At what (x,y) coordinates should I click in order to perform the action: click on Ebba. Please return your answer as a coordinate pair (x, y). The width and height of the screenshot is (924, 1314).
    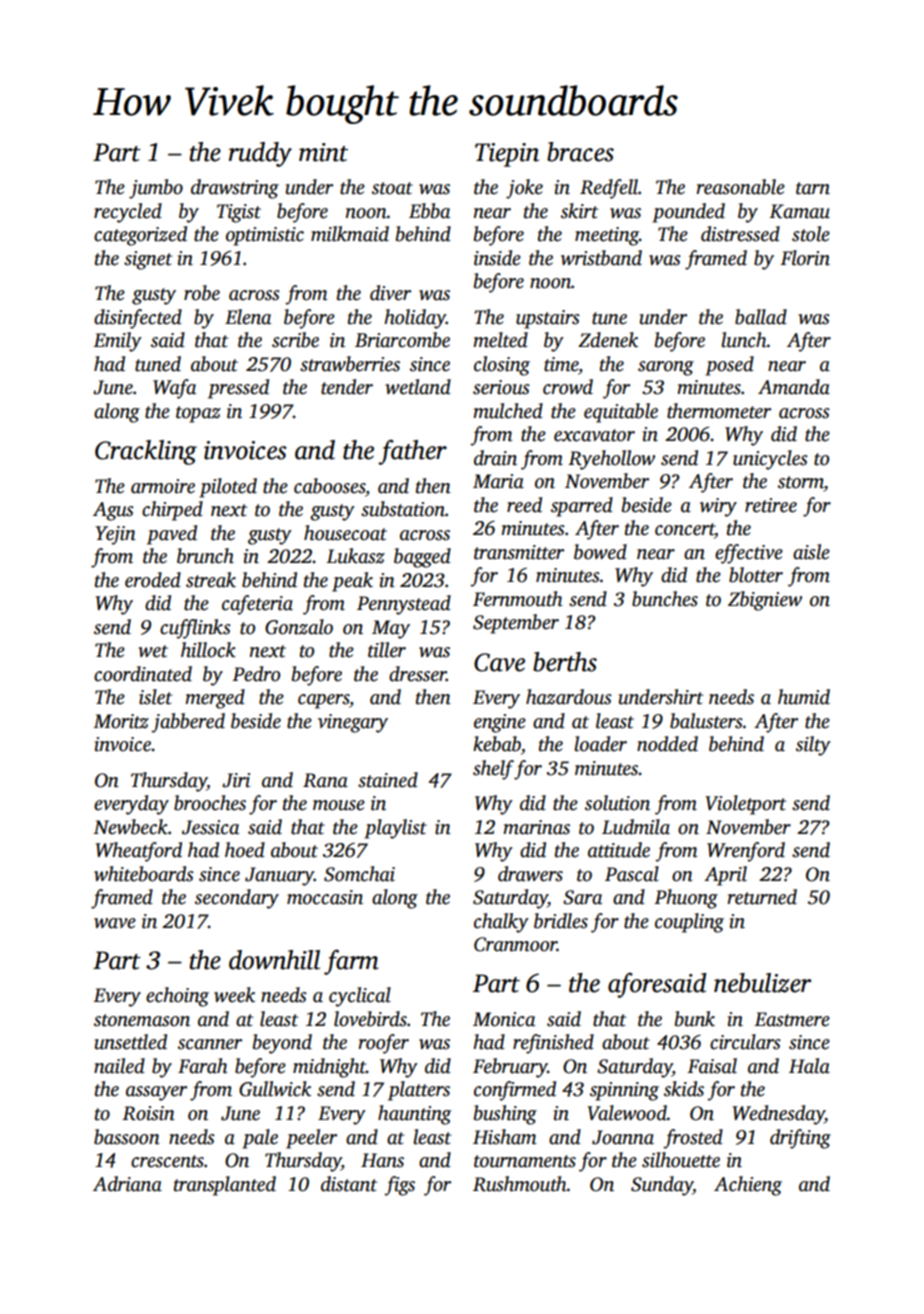
    Looking at the image, I should click on (429, 211).
